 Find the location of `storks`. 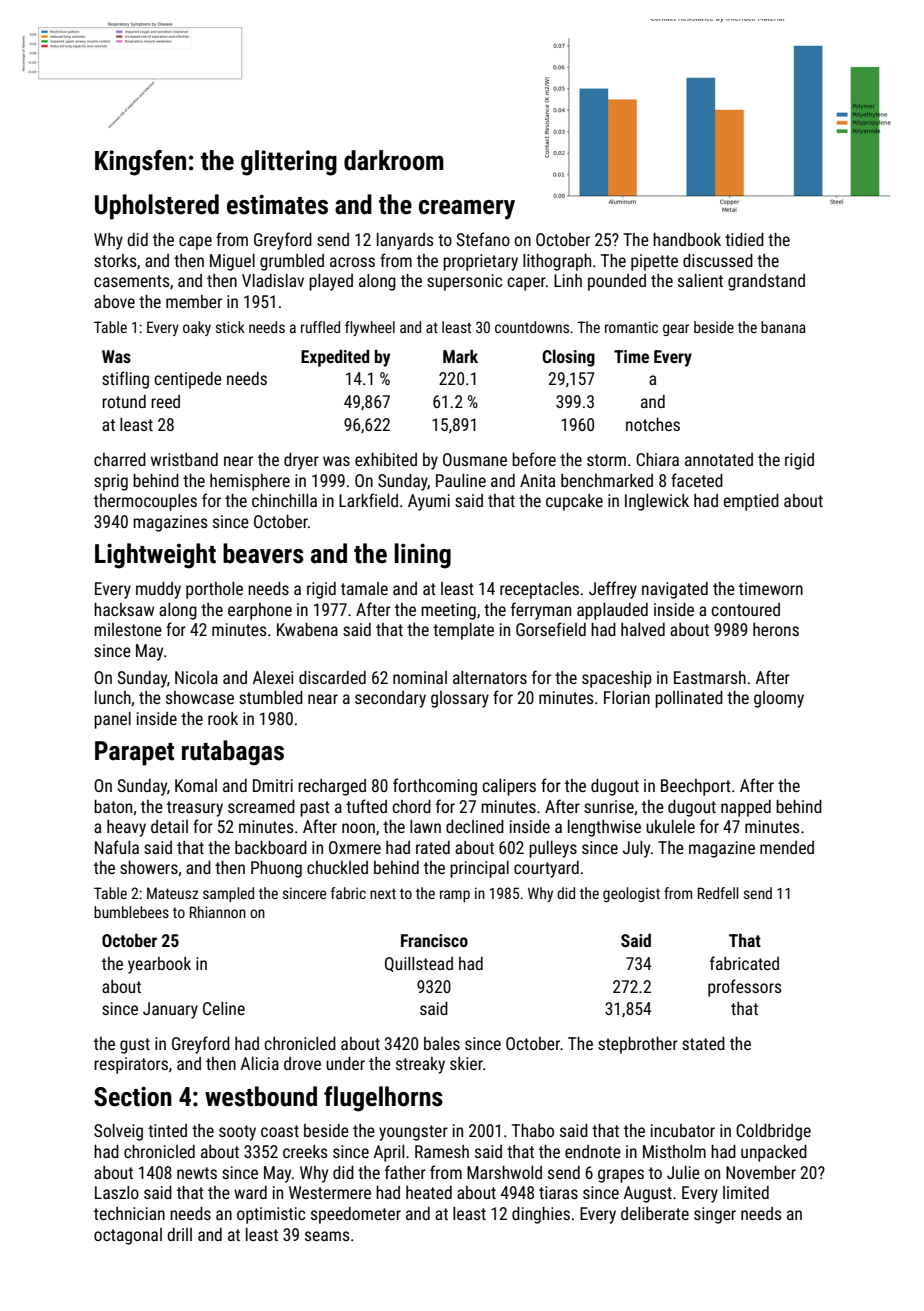

storks is located at coordinates (115, 260).
